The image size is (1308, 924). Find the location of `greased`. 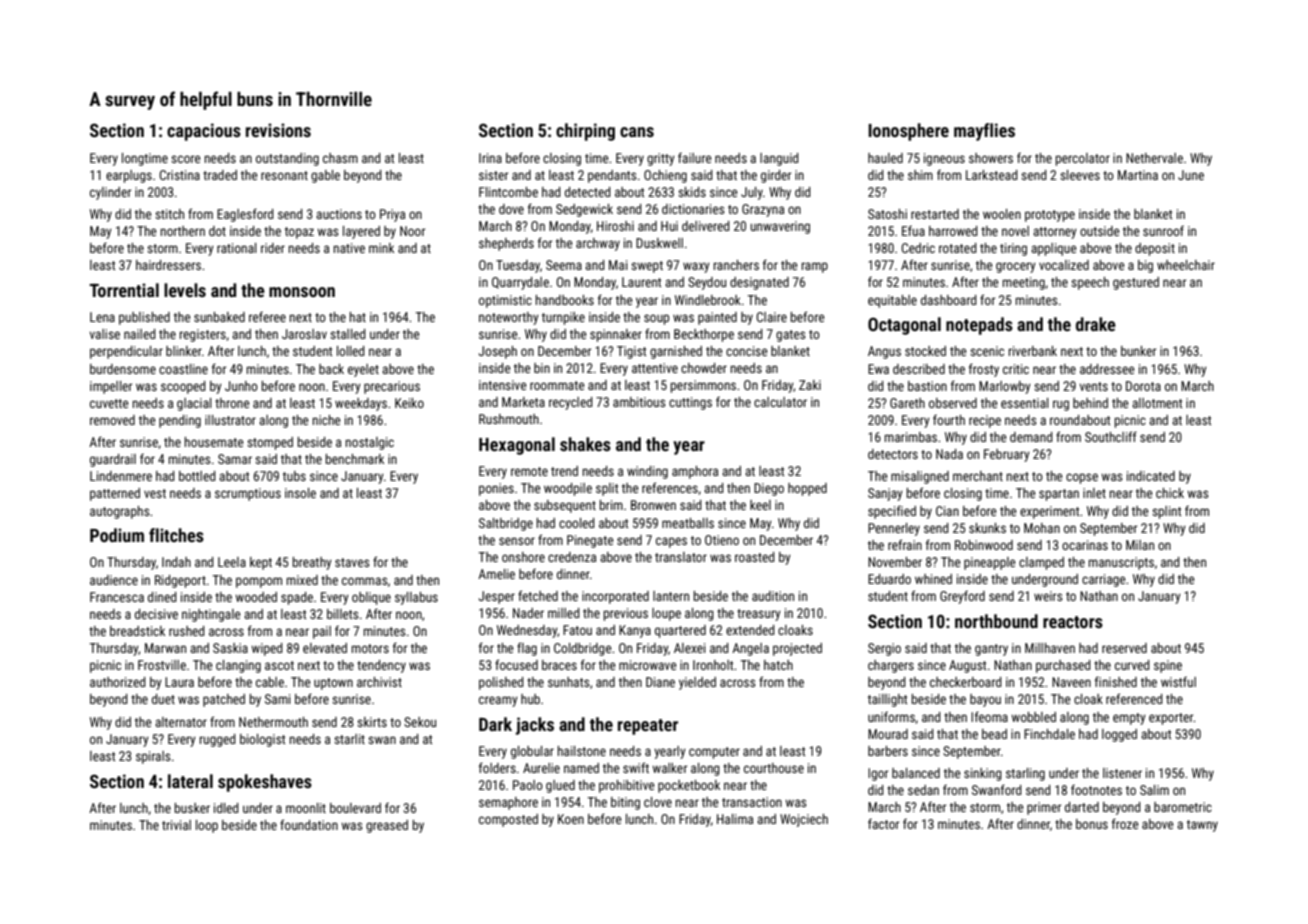

greased is located at coordinates (387, 826).
